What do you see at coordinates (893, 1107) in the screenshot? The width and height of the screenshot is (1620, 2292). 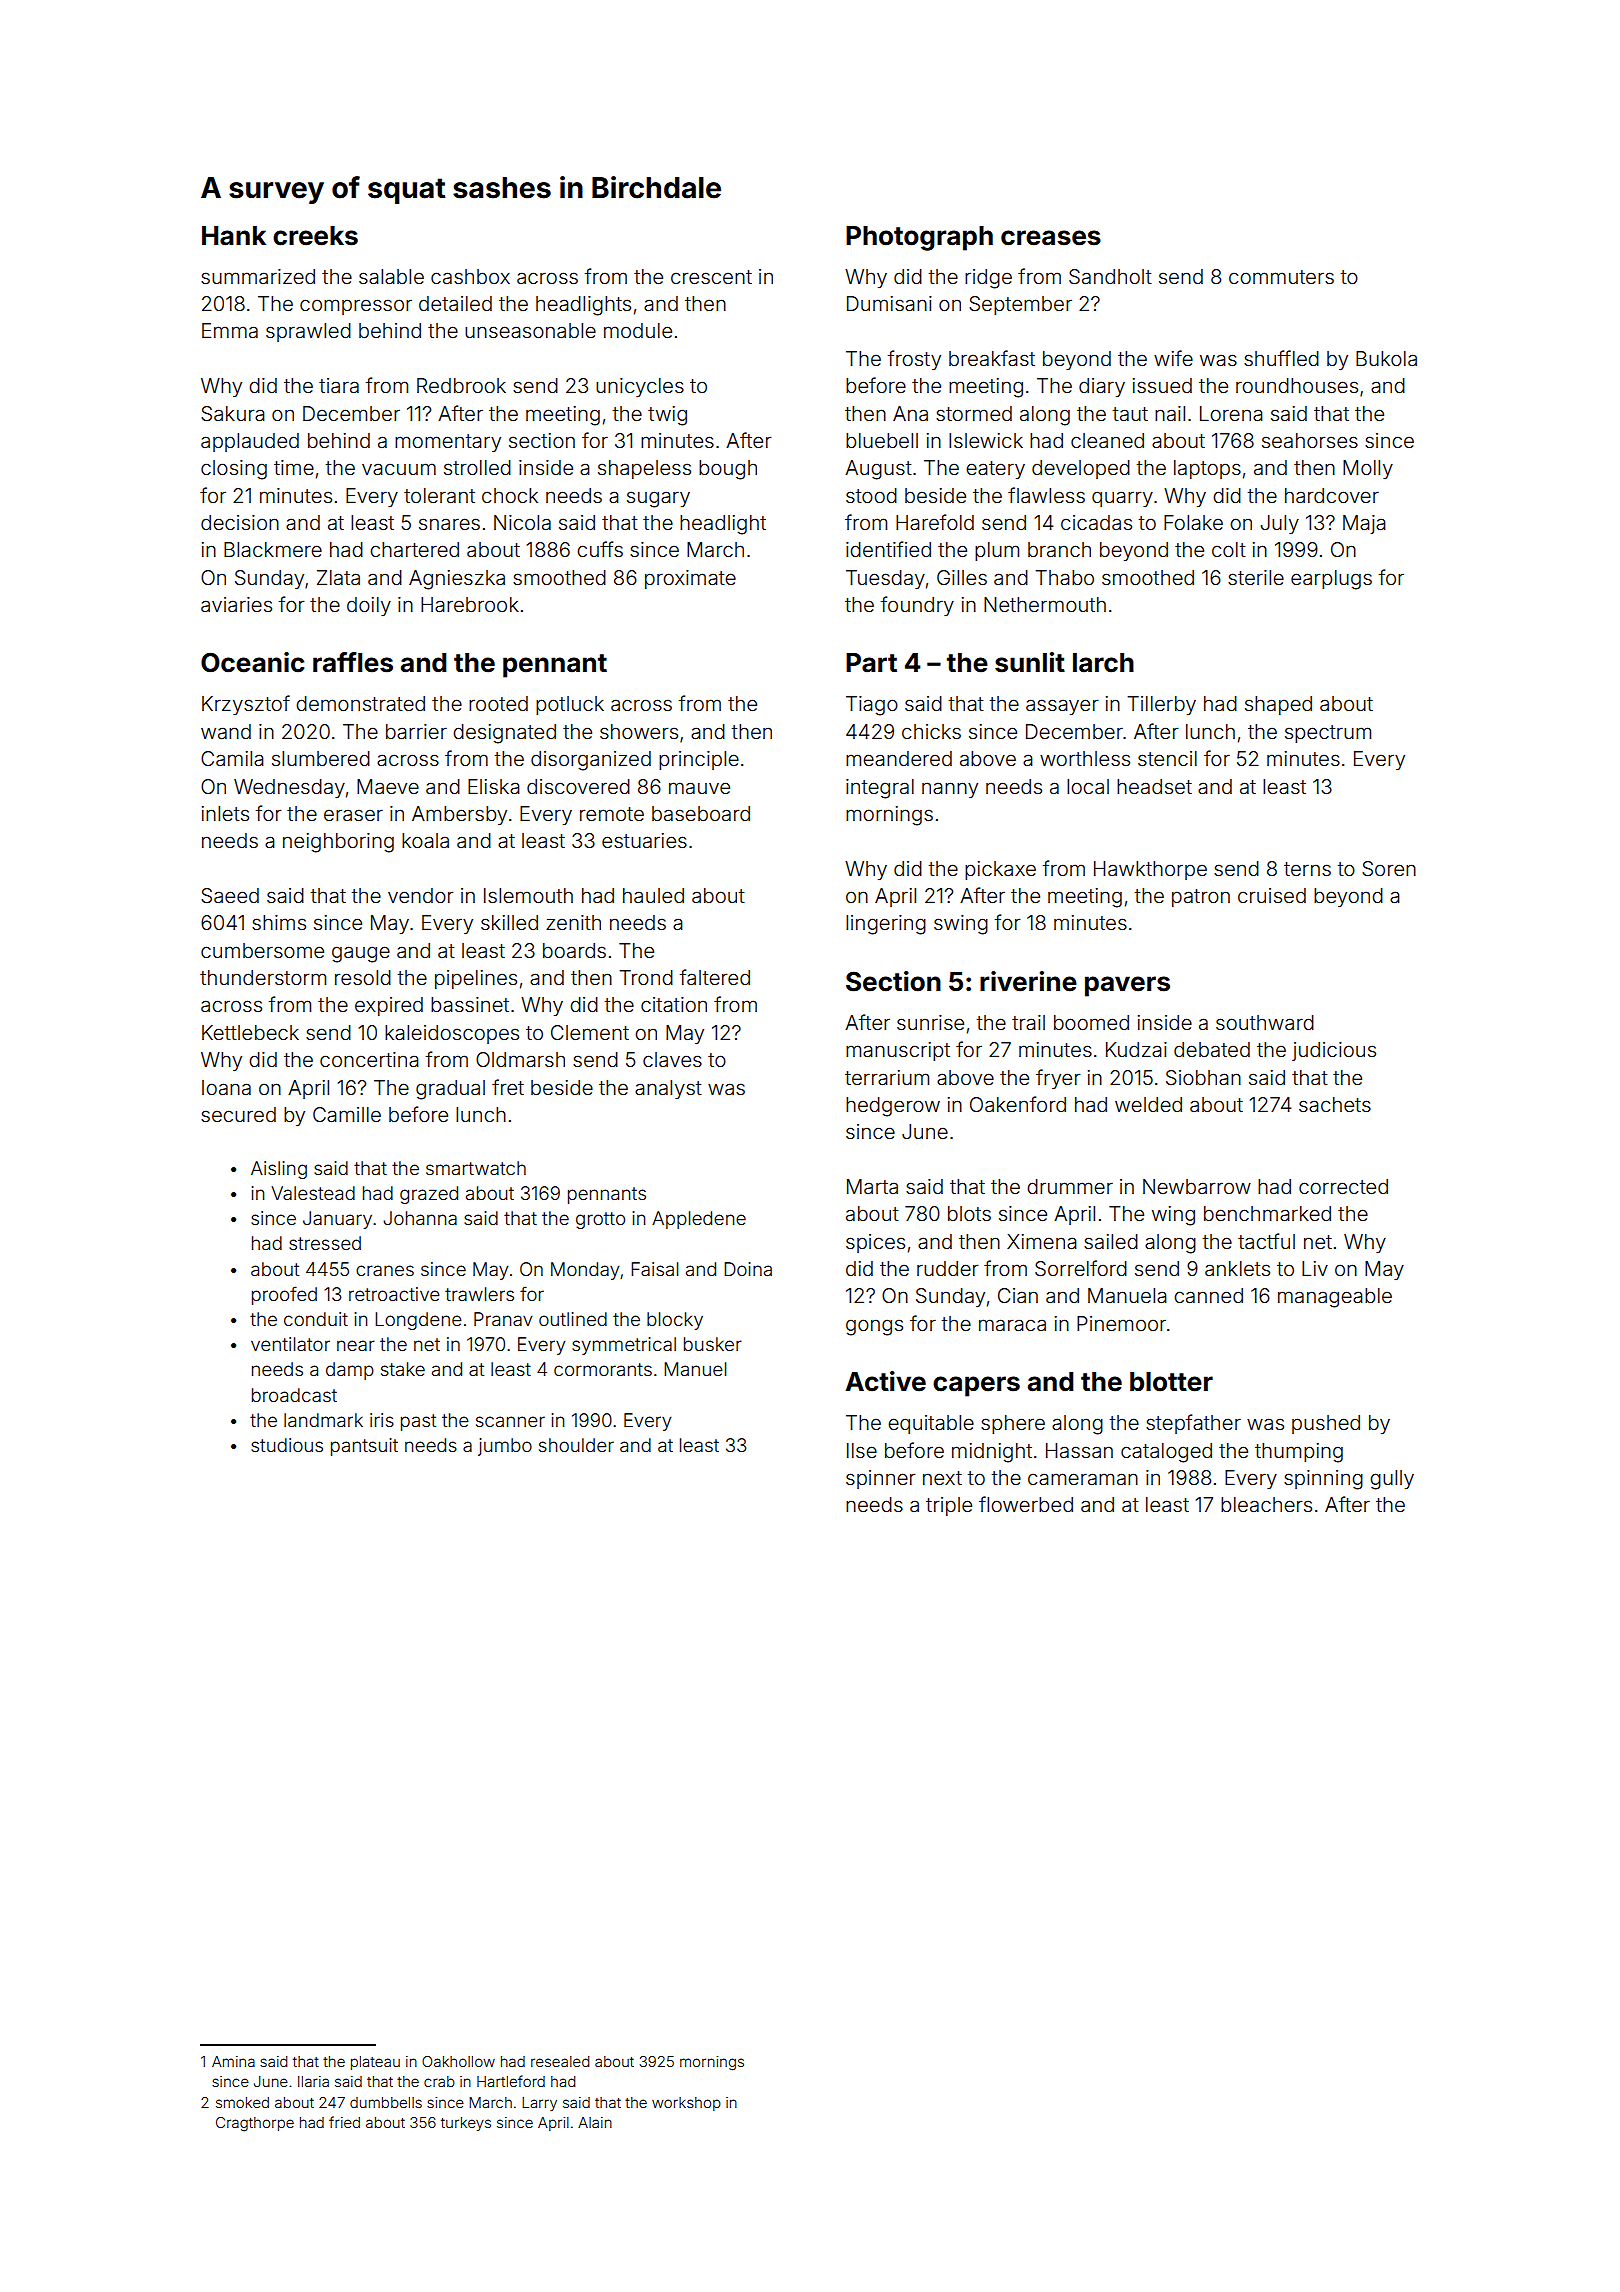 I see `hedgerow` at bounding box center [893, 1107].
